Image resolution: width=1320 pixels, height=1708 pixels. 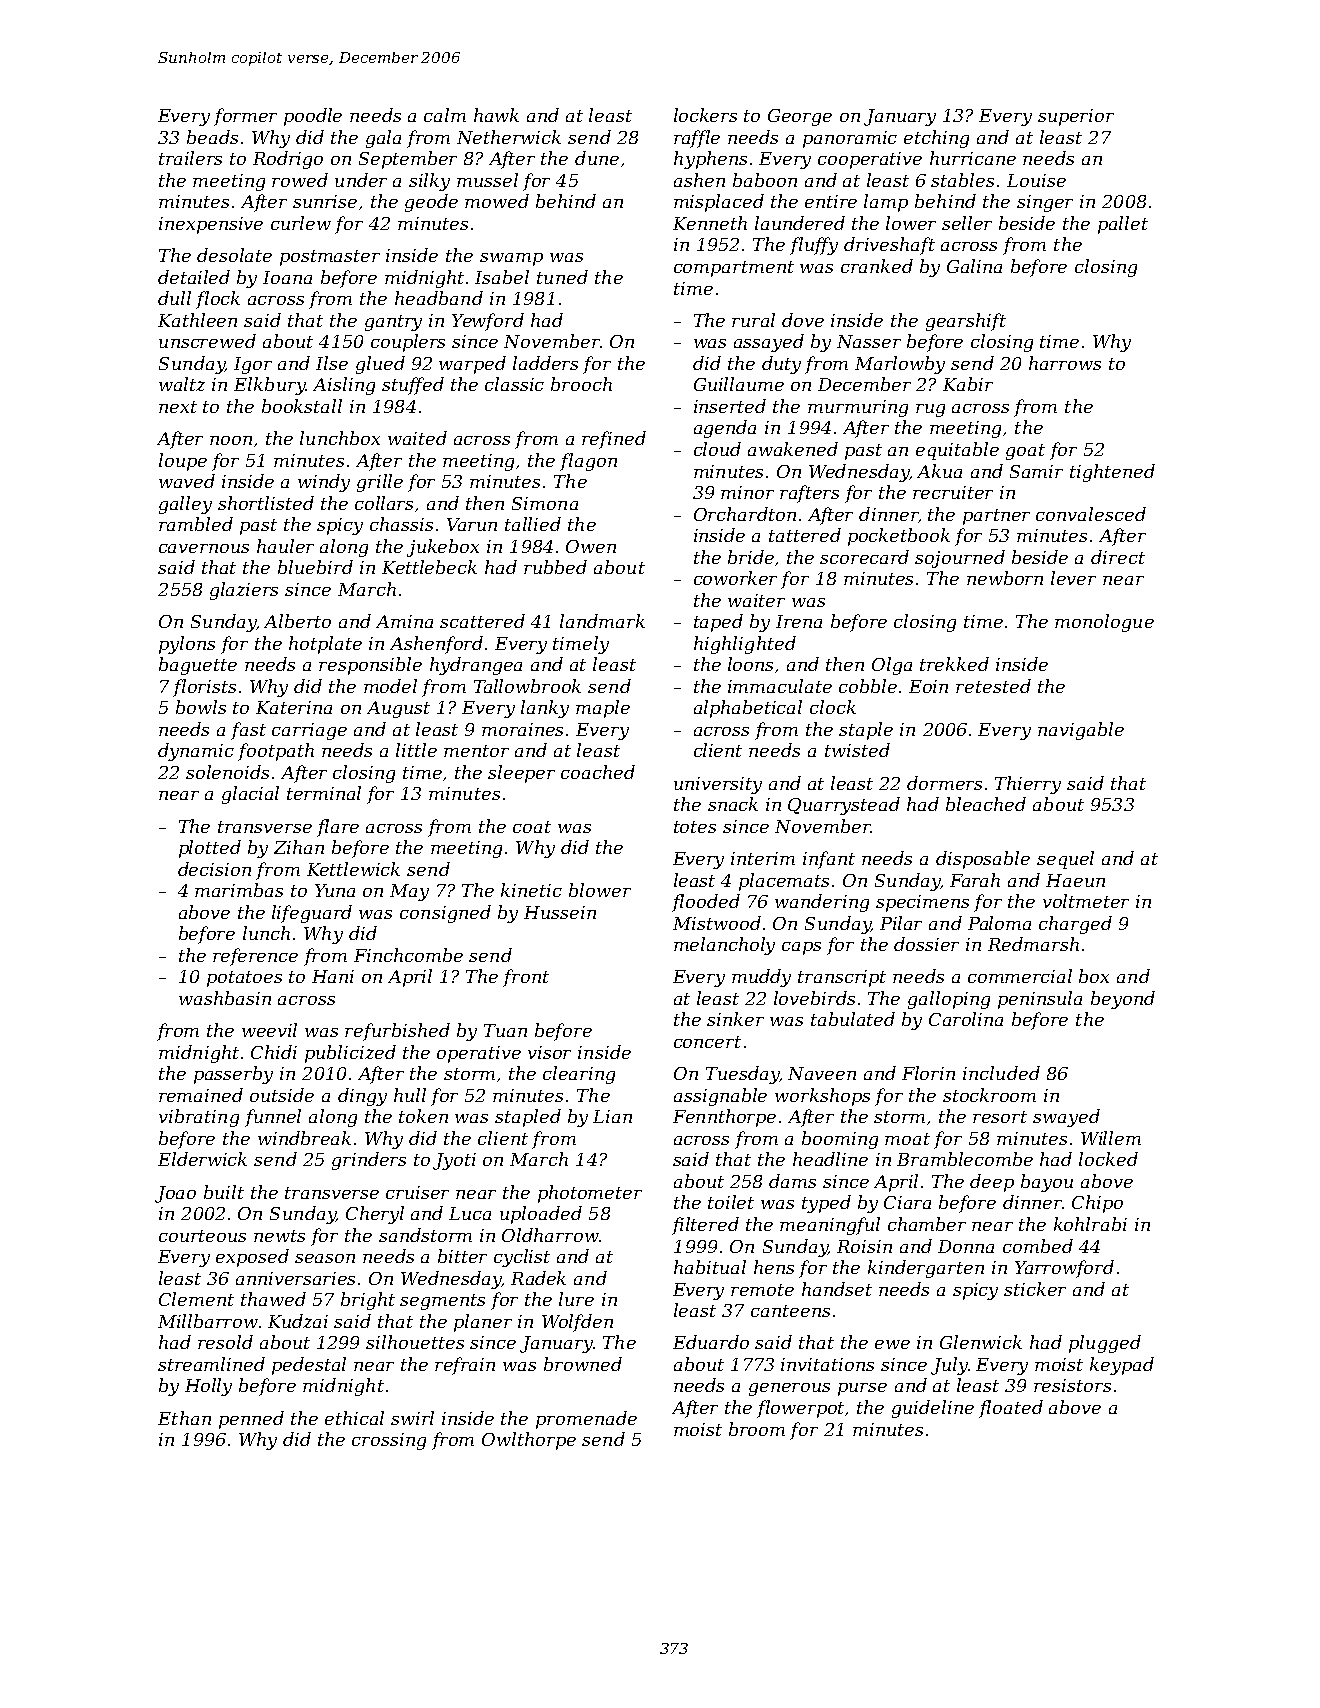 What do you see at coordinates (409, 892) in the screenshot?
I see `May` at bounding box center [409, 892].
